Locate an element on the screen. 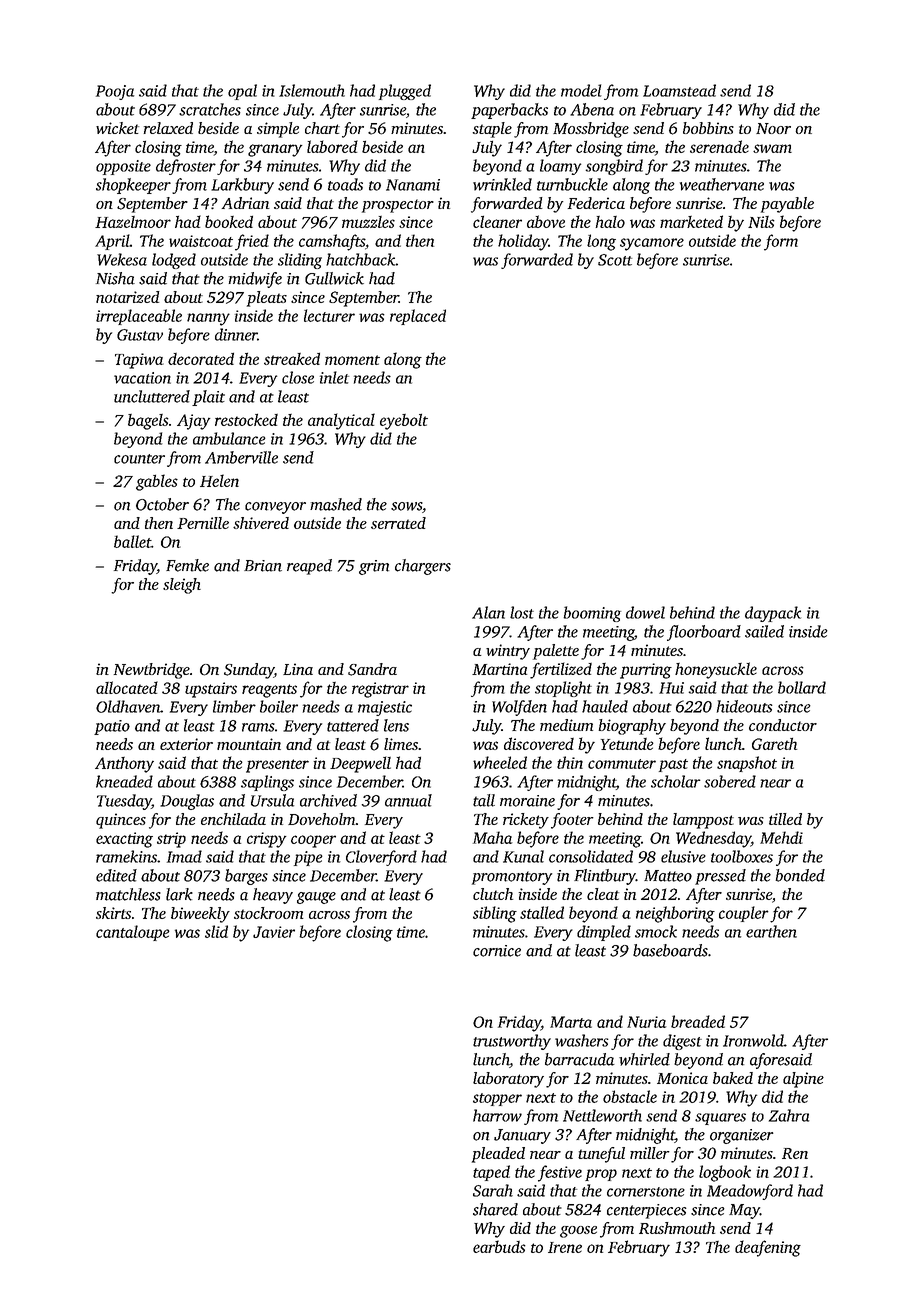 The image size is (924, 1308). skirts is located at coordinates (113, 913).
